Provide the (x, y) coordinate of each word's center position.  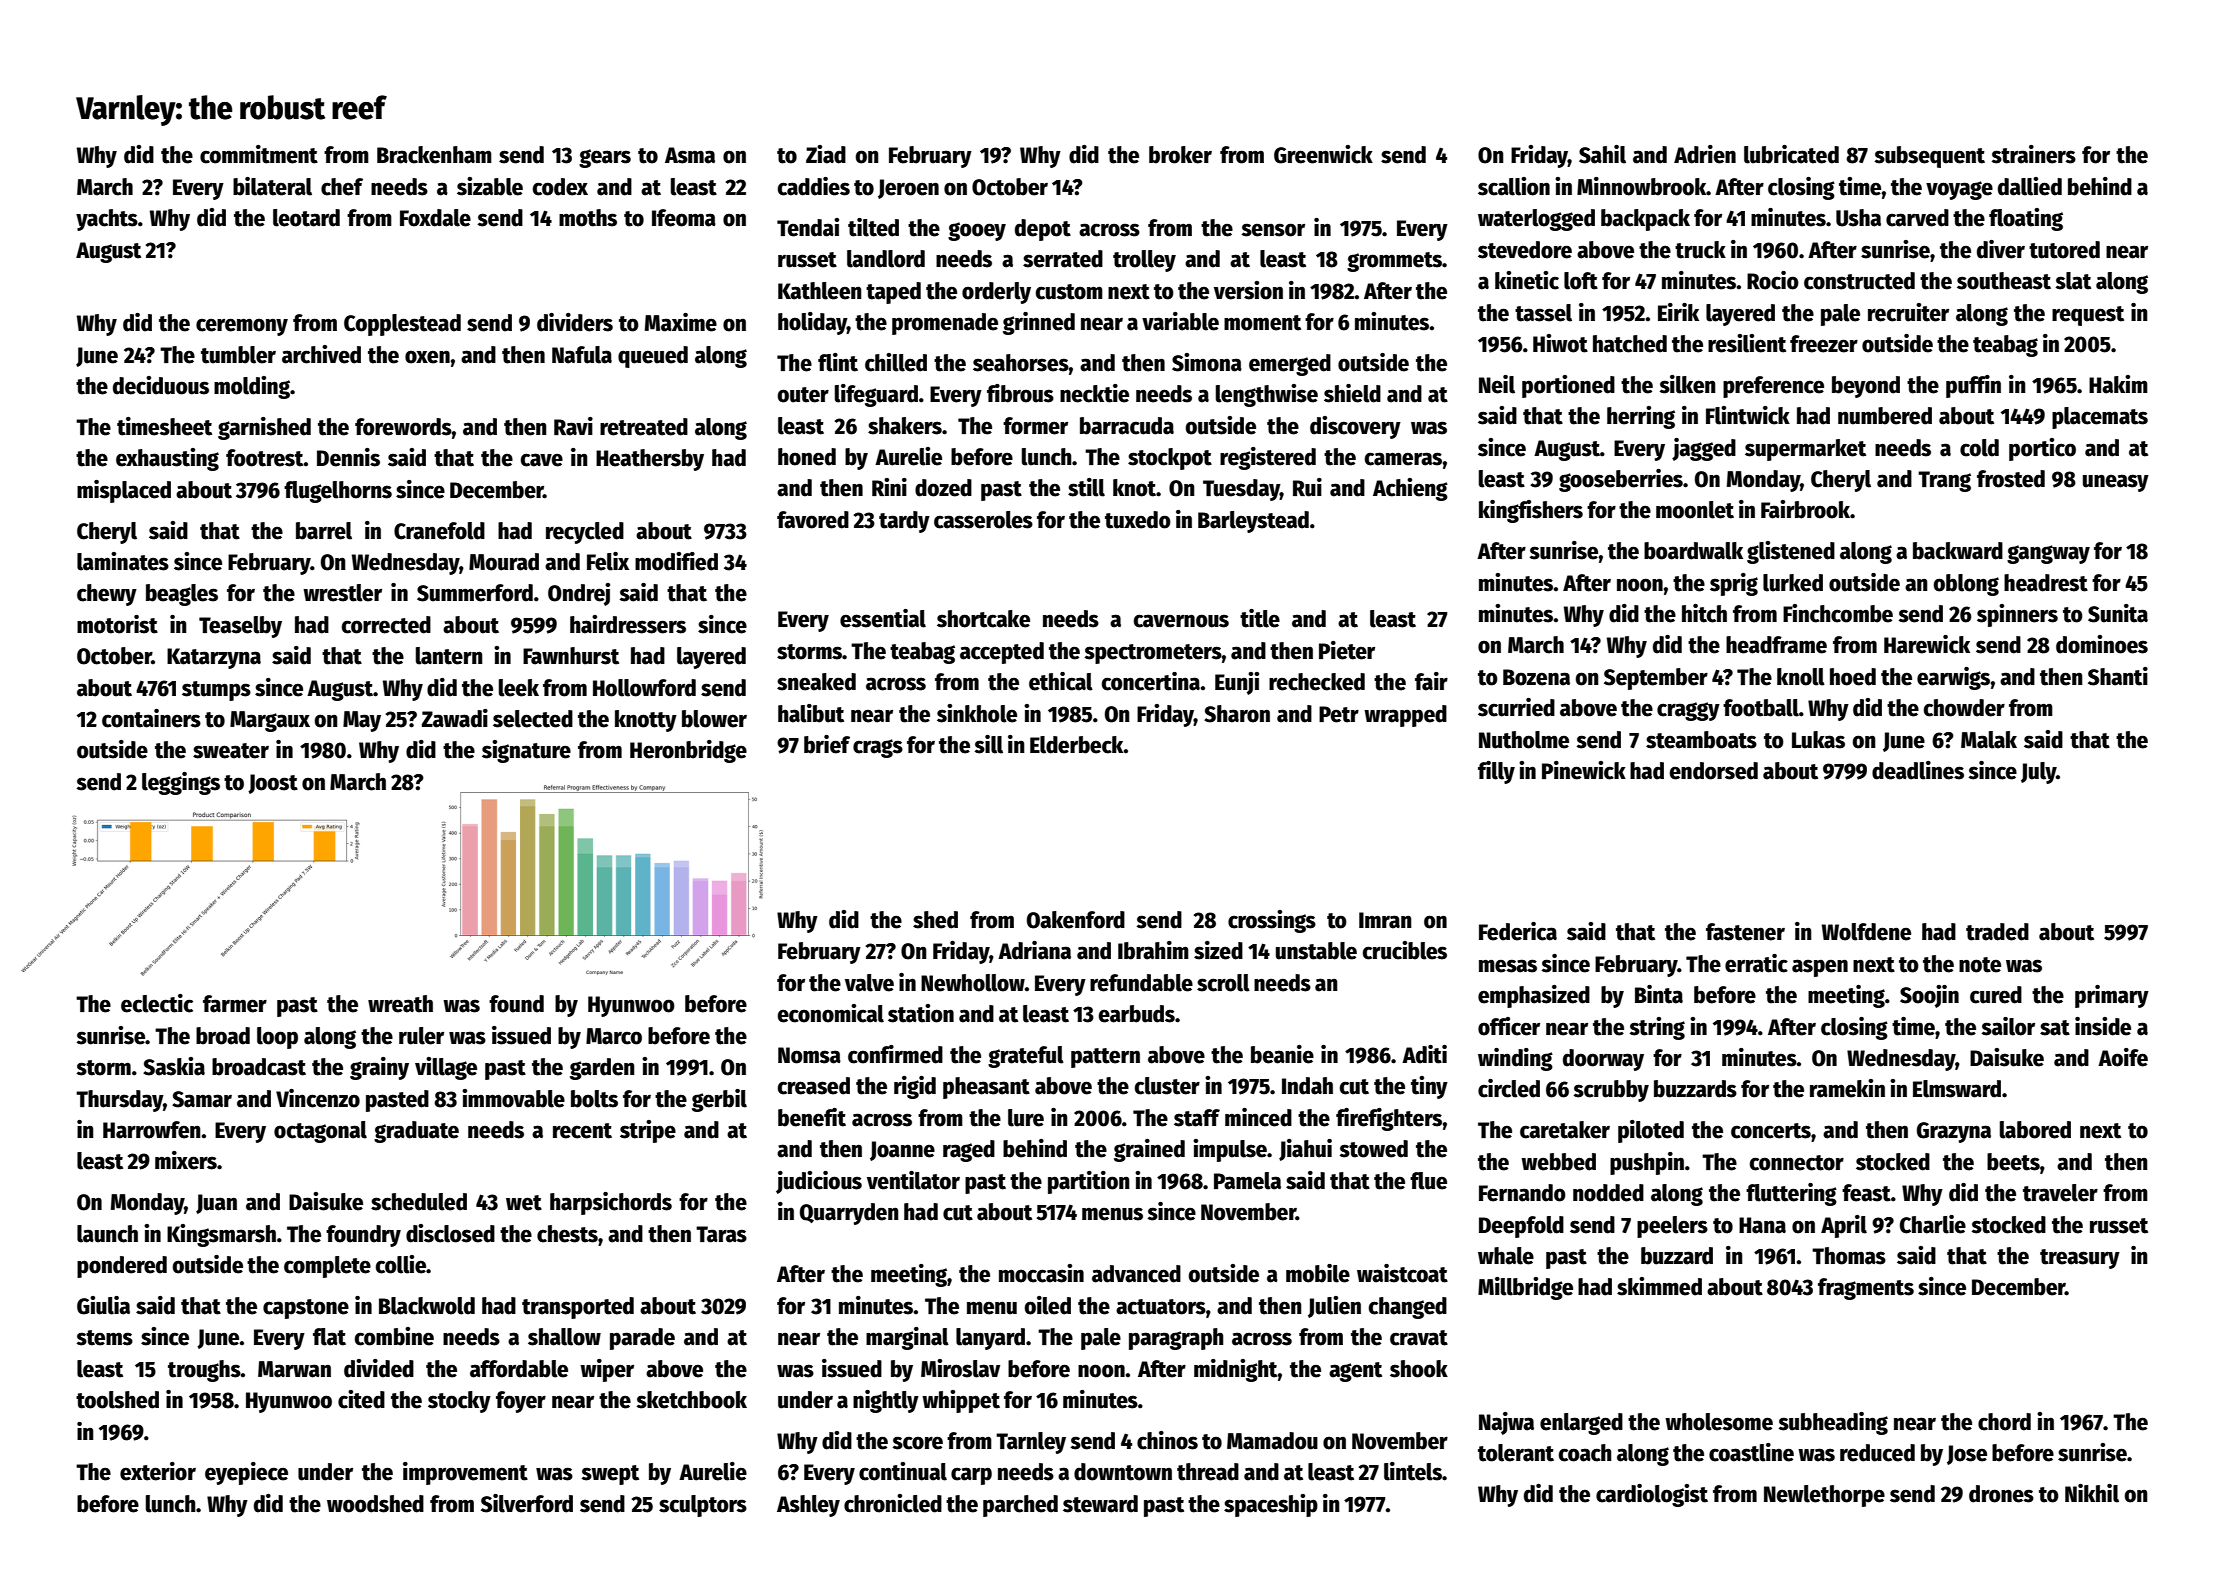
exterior (158, 1471)
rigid (915, 1087)
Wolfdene (1866, 932)
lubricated (1791, 154)
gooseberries (1621, 480)
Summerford (475, 593)
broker (1180, 155)
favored (813, 520)
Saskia (174, 1066)
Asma (690, 155)
